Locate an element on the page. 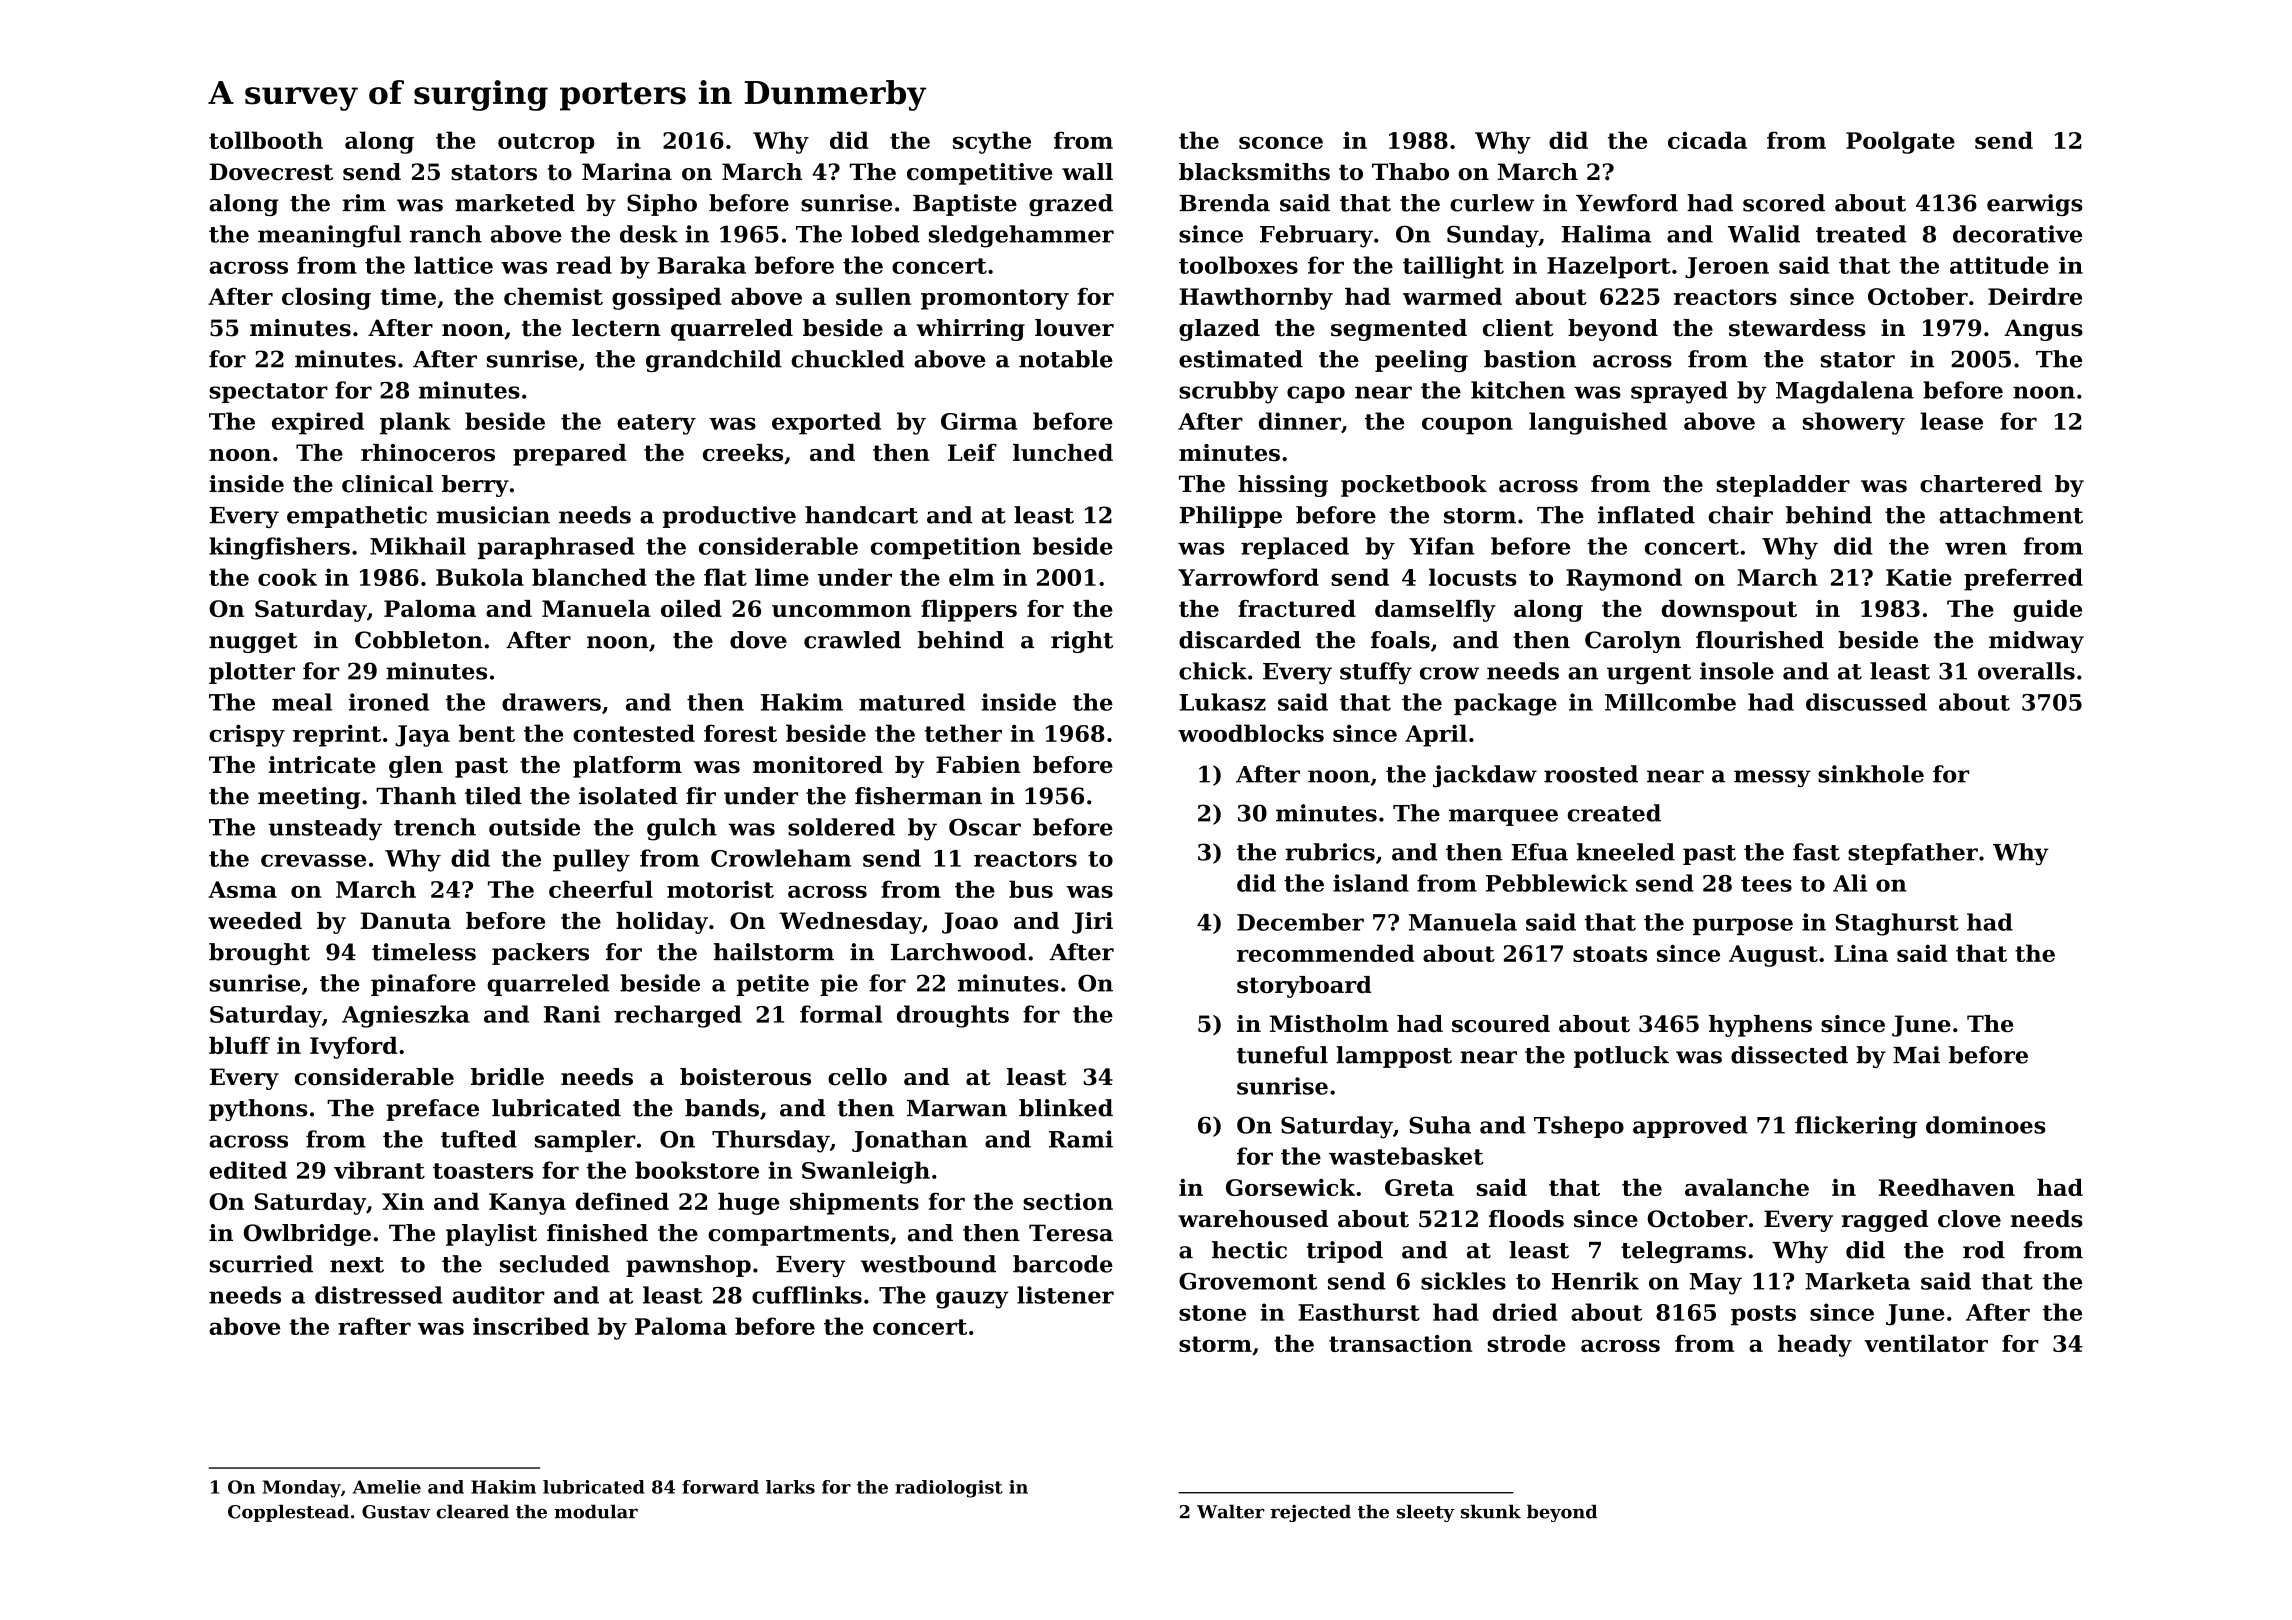  Danuta is located at coordinates (406, 920).
